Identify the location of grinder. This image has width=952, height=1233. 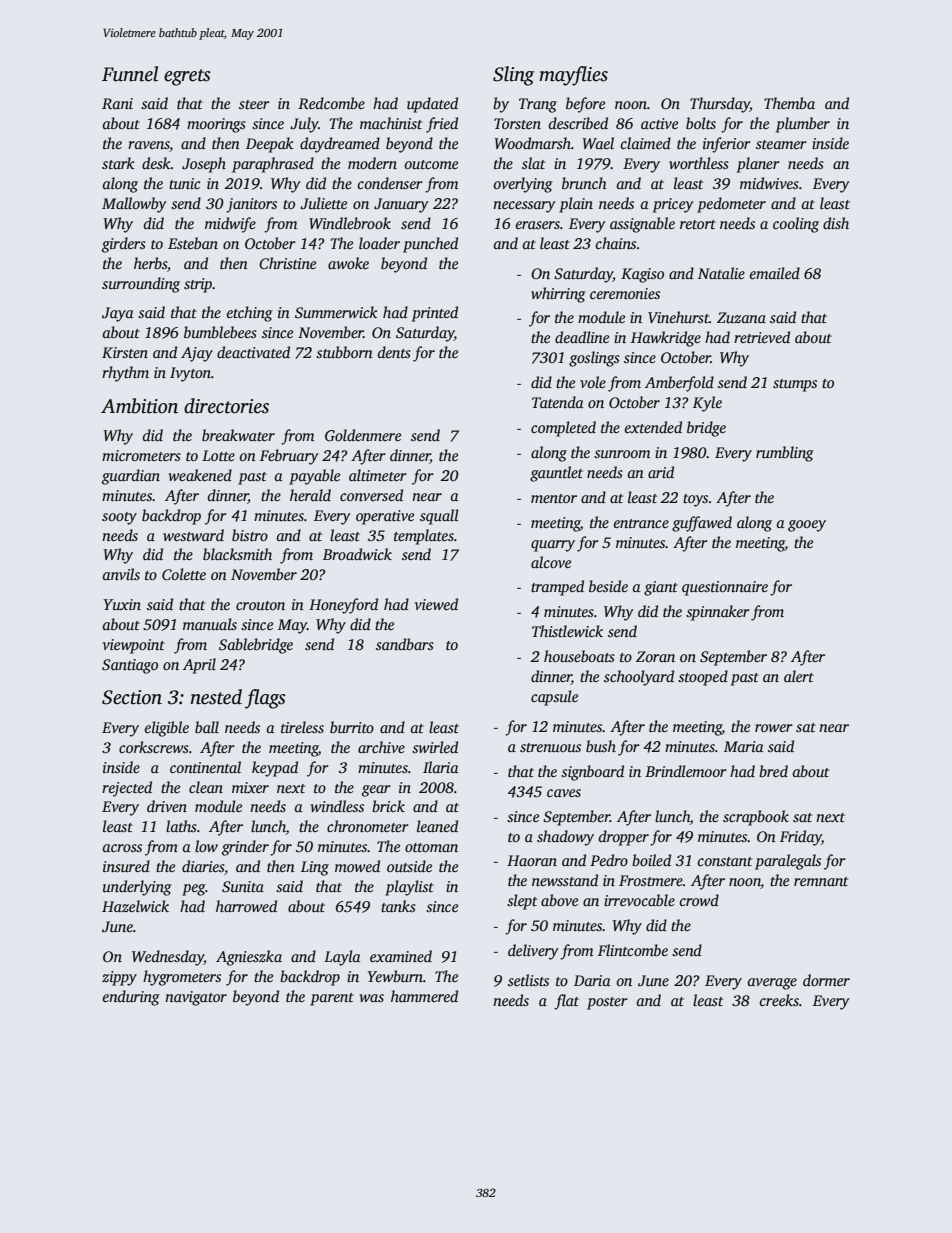
(245, 848).
